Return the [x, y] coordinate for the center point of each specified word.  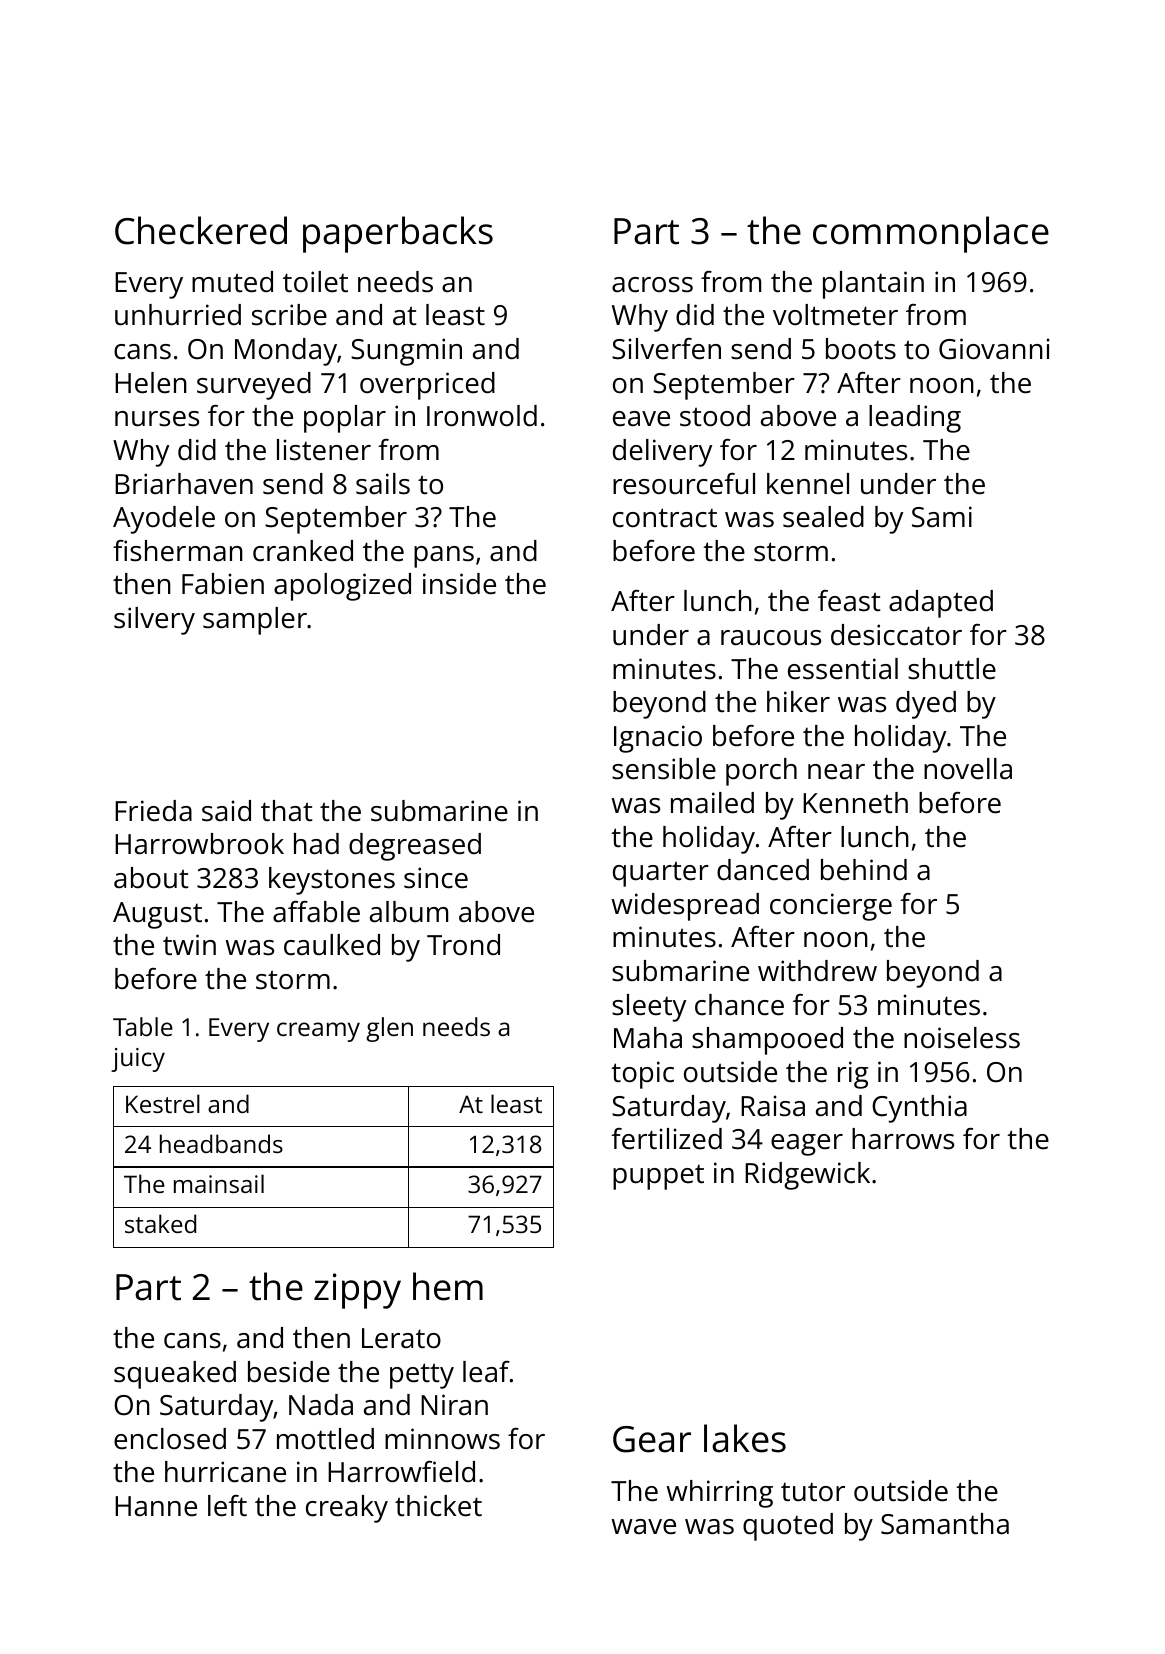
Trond [463, 944]
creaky [347, 1509]
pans [444, 557]
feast [849, 601]
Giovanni [994, 349]
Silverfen [666, 349]
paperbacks [398, 234]
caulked [332, 945]
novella [968, 769]
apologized [342, 587]
